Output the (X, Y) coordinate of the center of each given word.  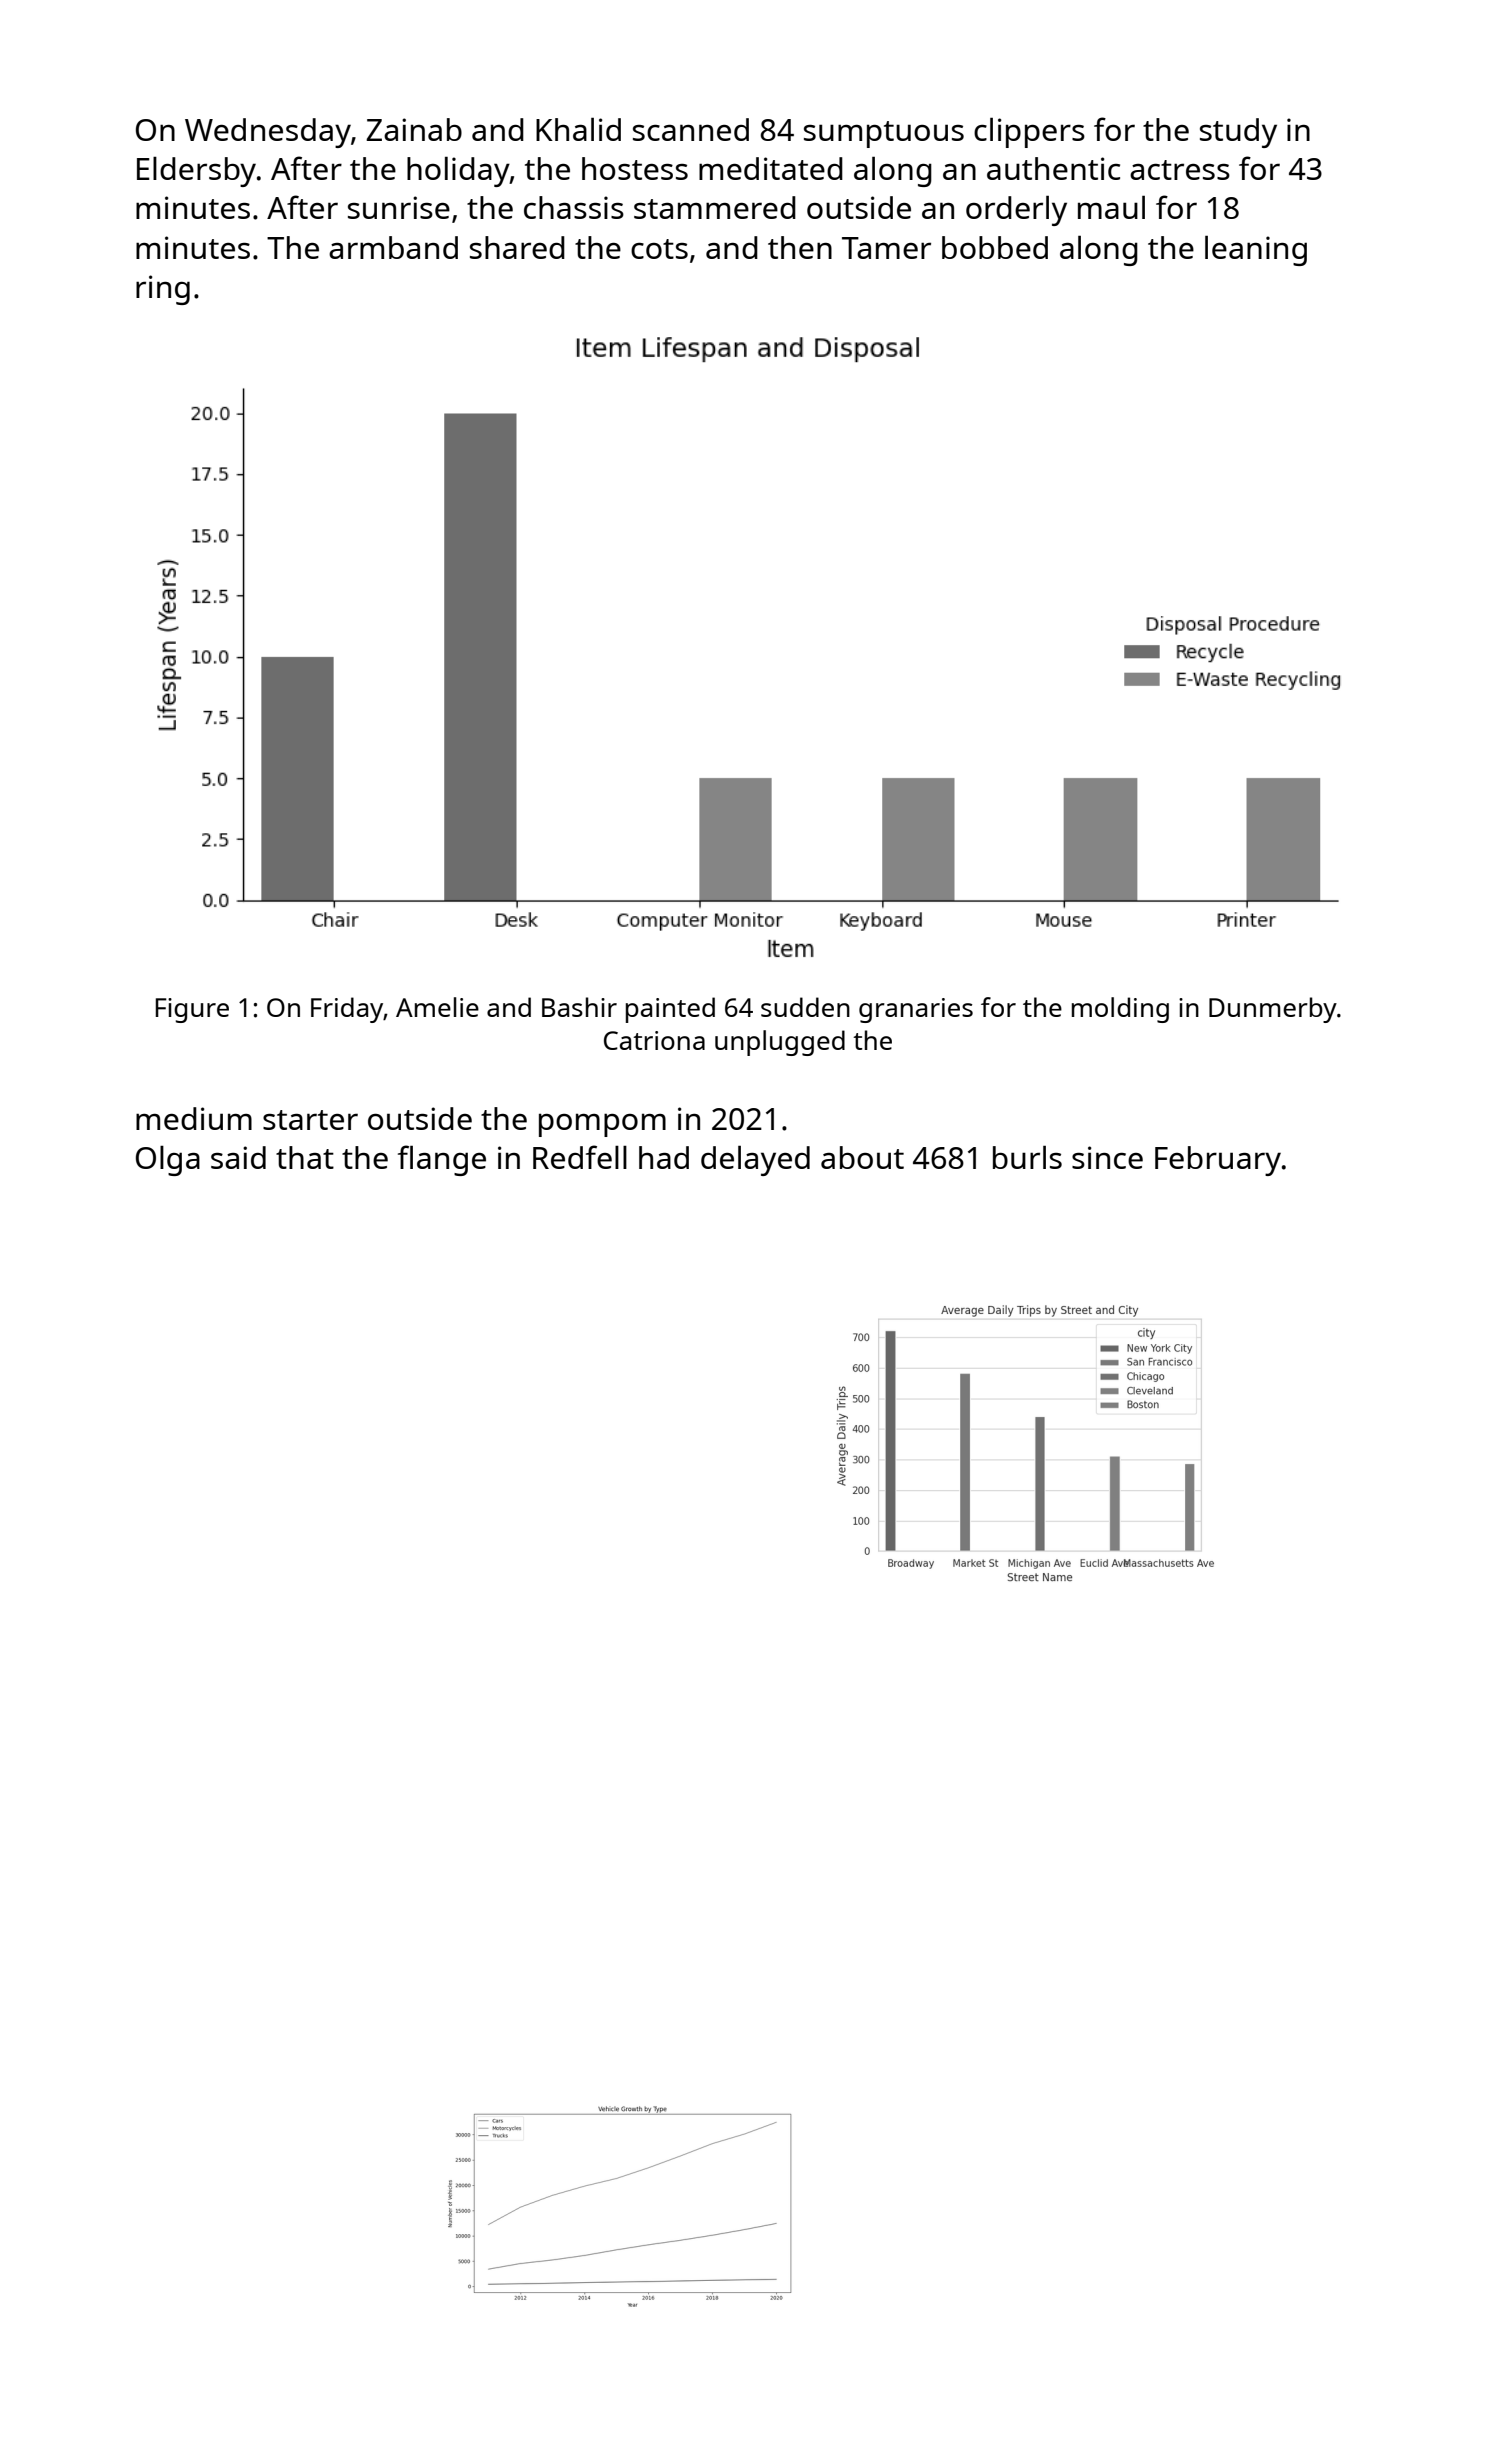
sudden (805, 1007)
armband (393, 247)
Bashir (579, 1007)
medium (194, 1118)
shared (517, 247)
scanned (691, 129)
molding (1120, 1010)
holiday (458, 171)
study (1238, 133)
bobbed (995, 247)
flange (442, 1160)
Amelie (437, 1007)
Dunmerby (1273, 1010)
